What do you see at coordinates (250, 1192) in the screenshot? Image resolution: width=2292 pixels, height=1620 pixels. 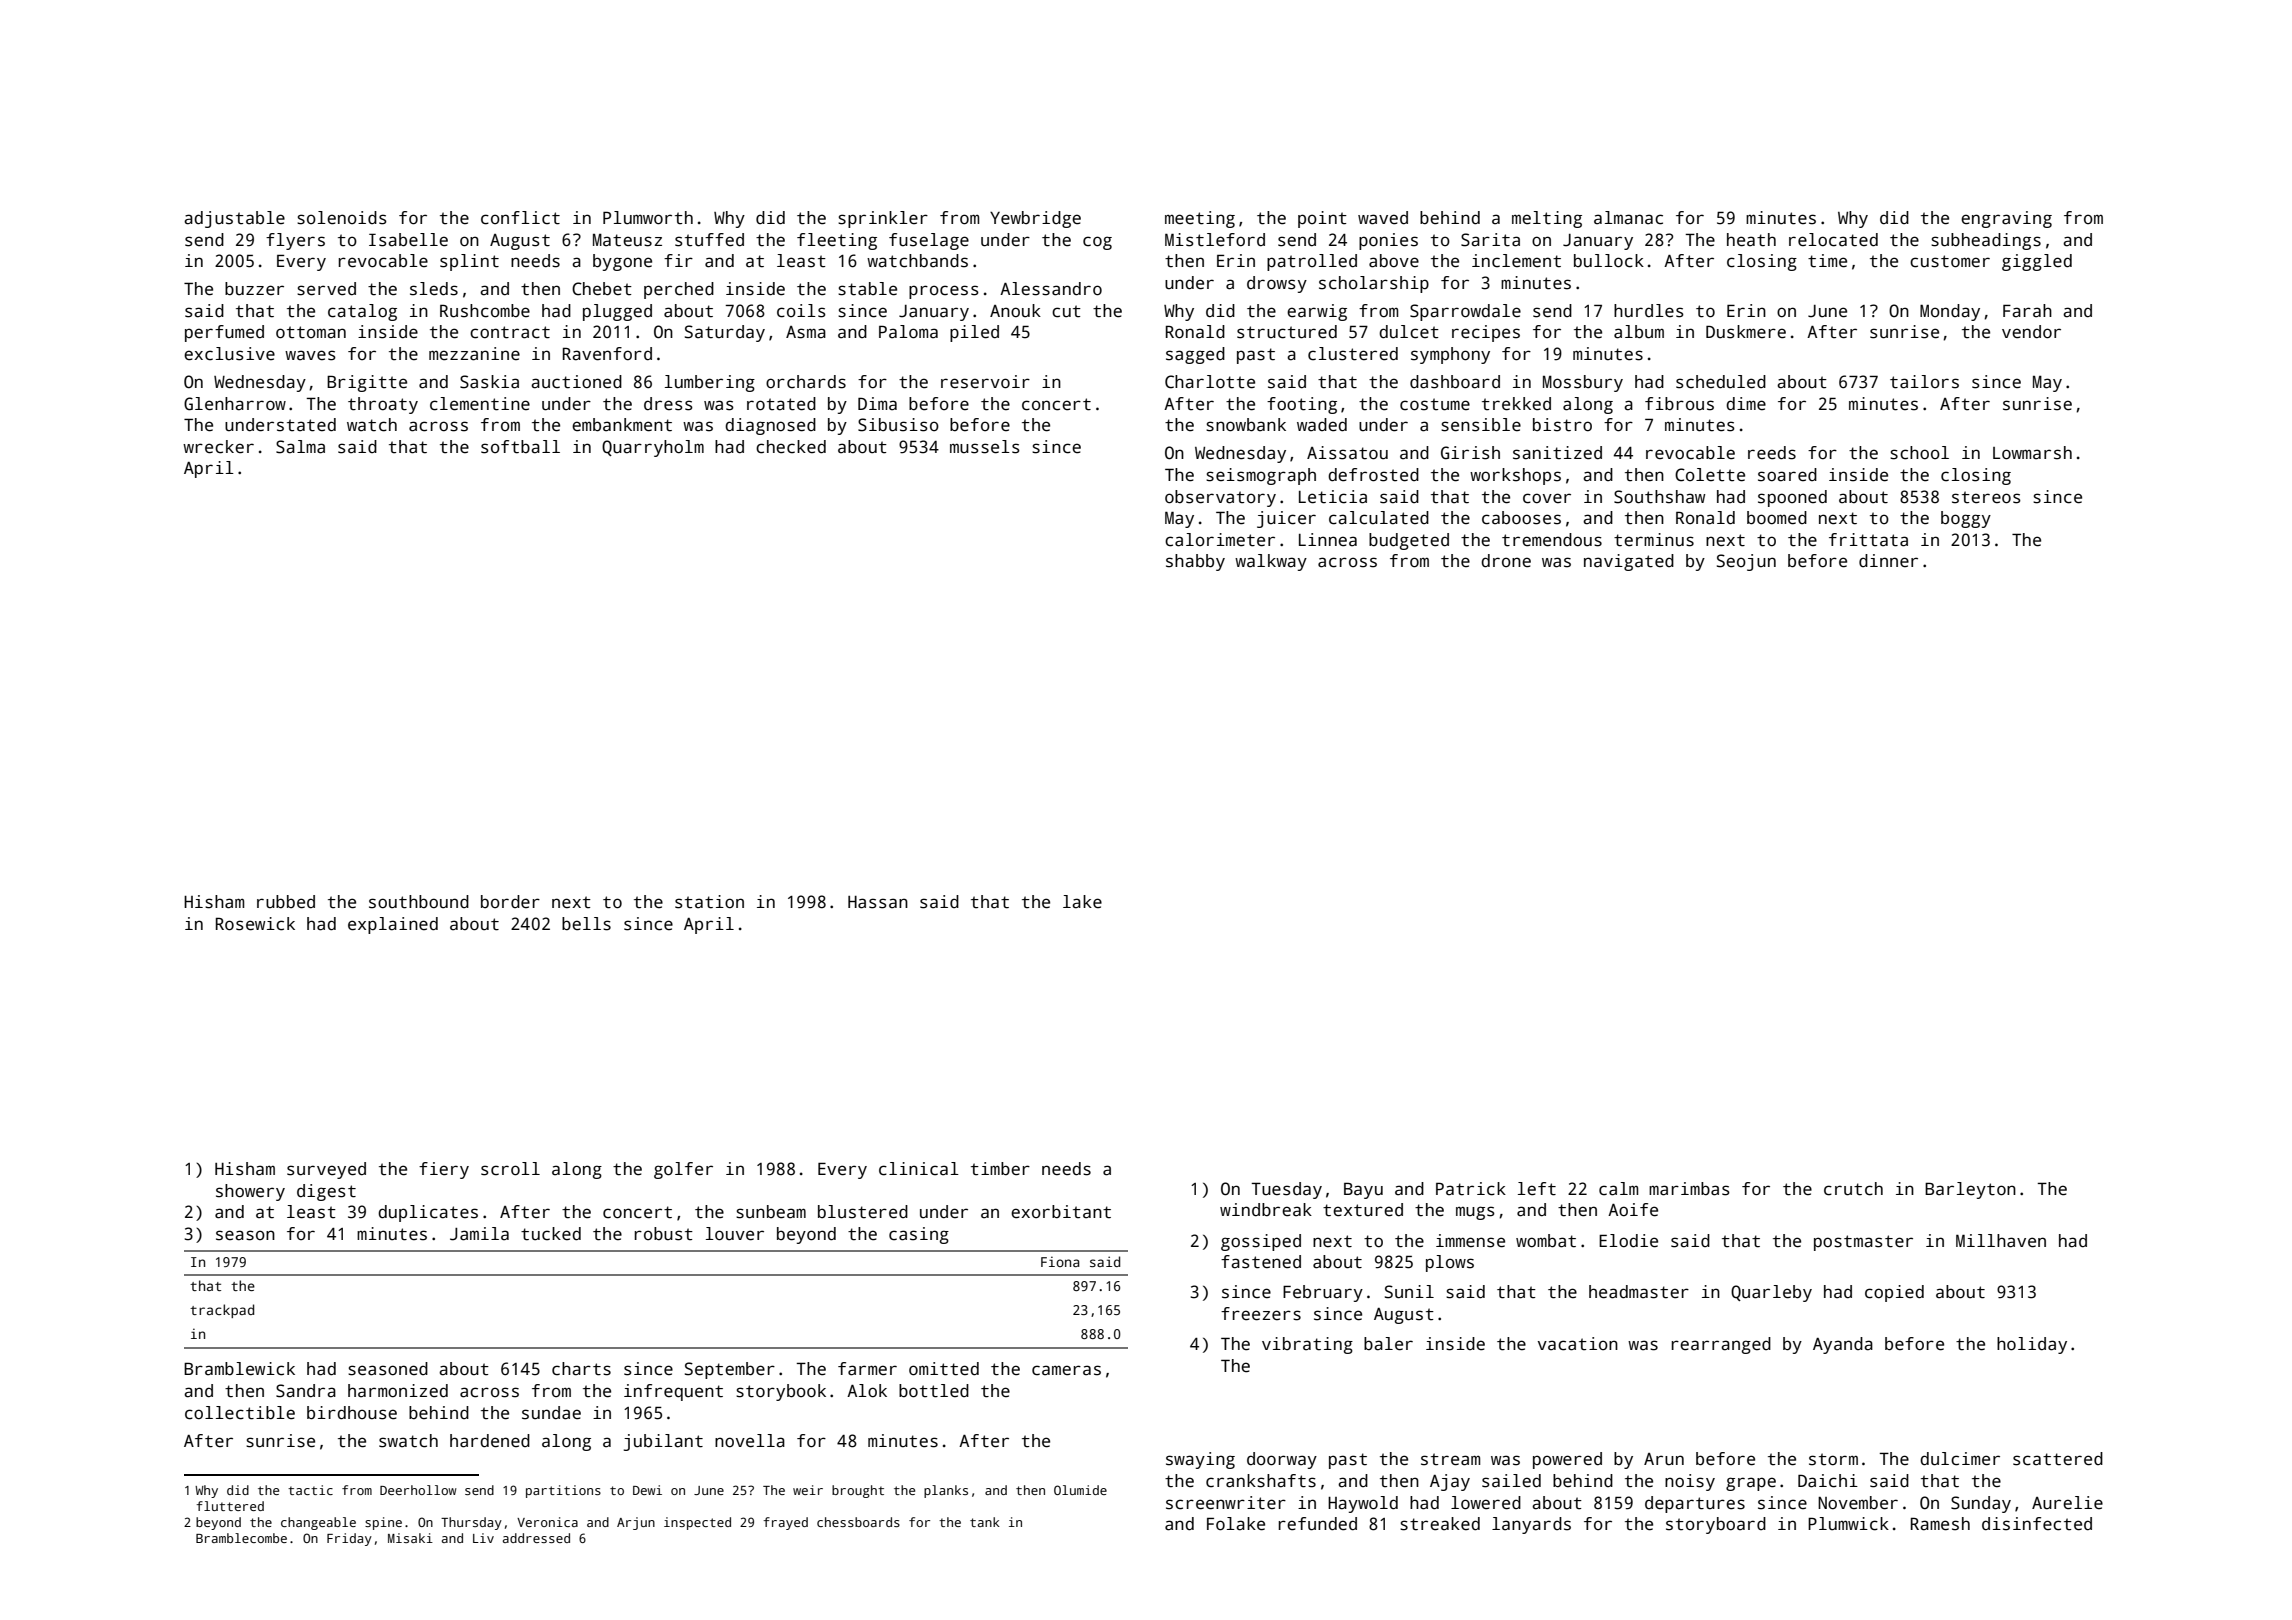 I see `showery` at bounding box center [250, 1192].
